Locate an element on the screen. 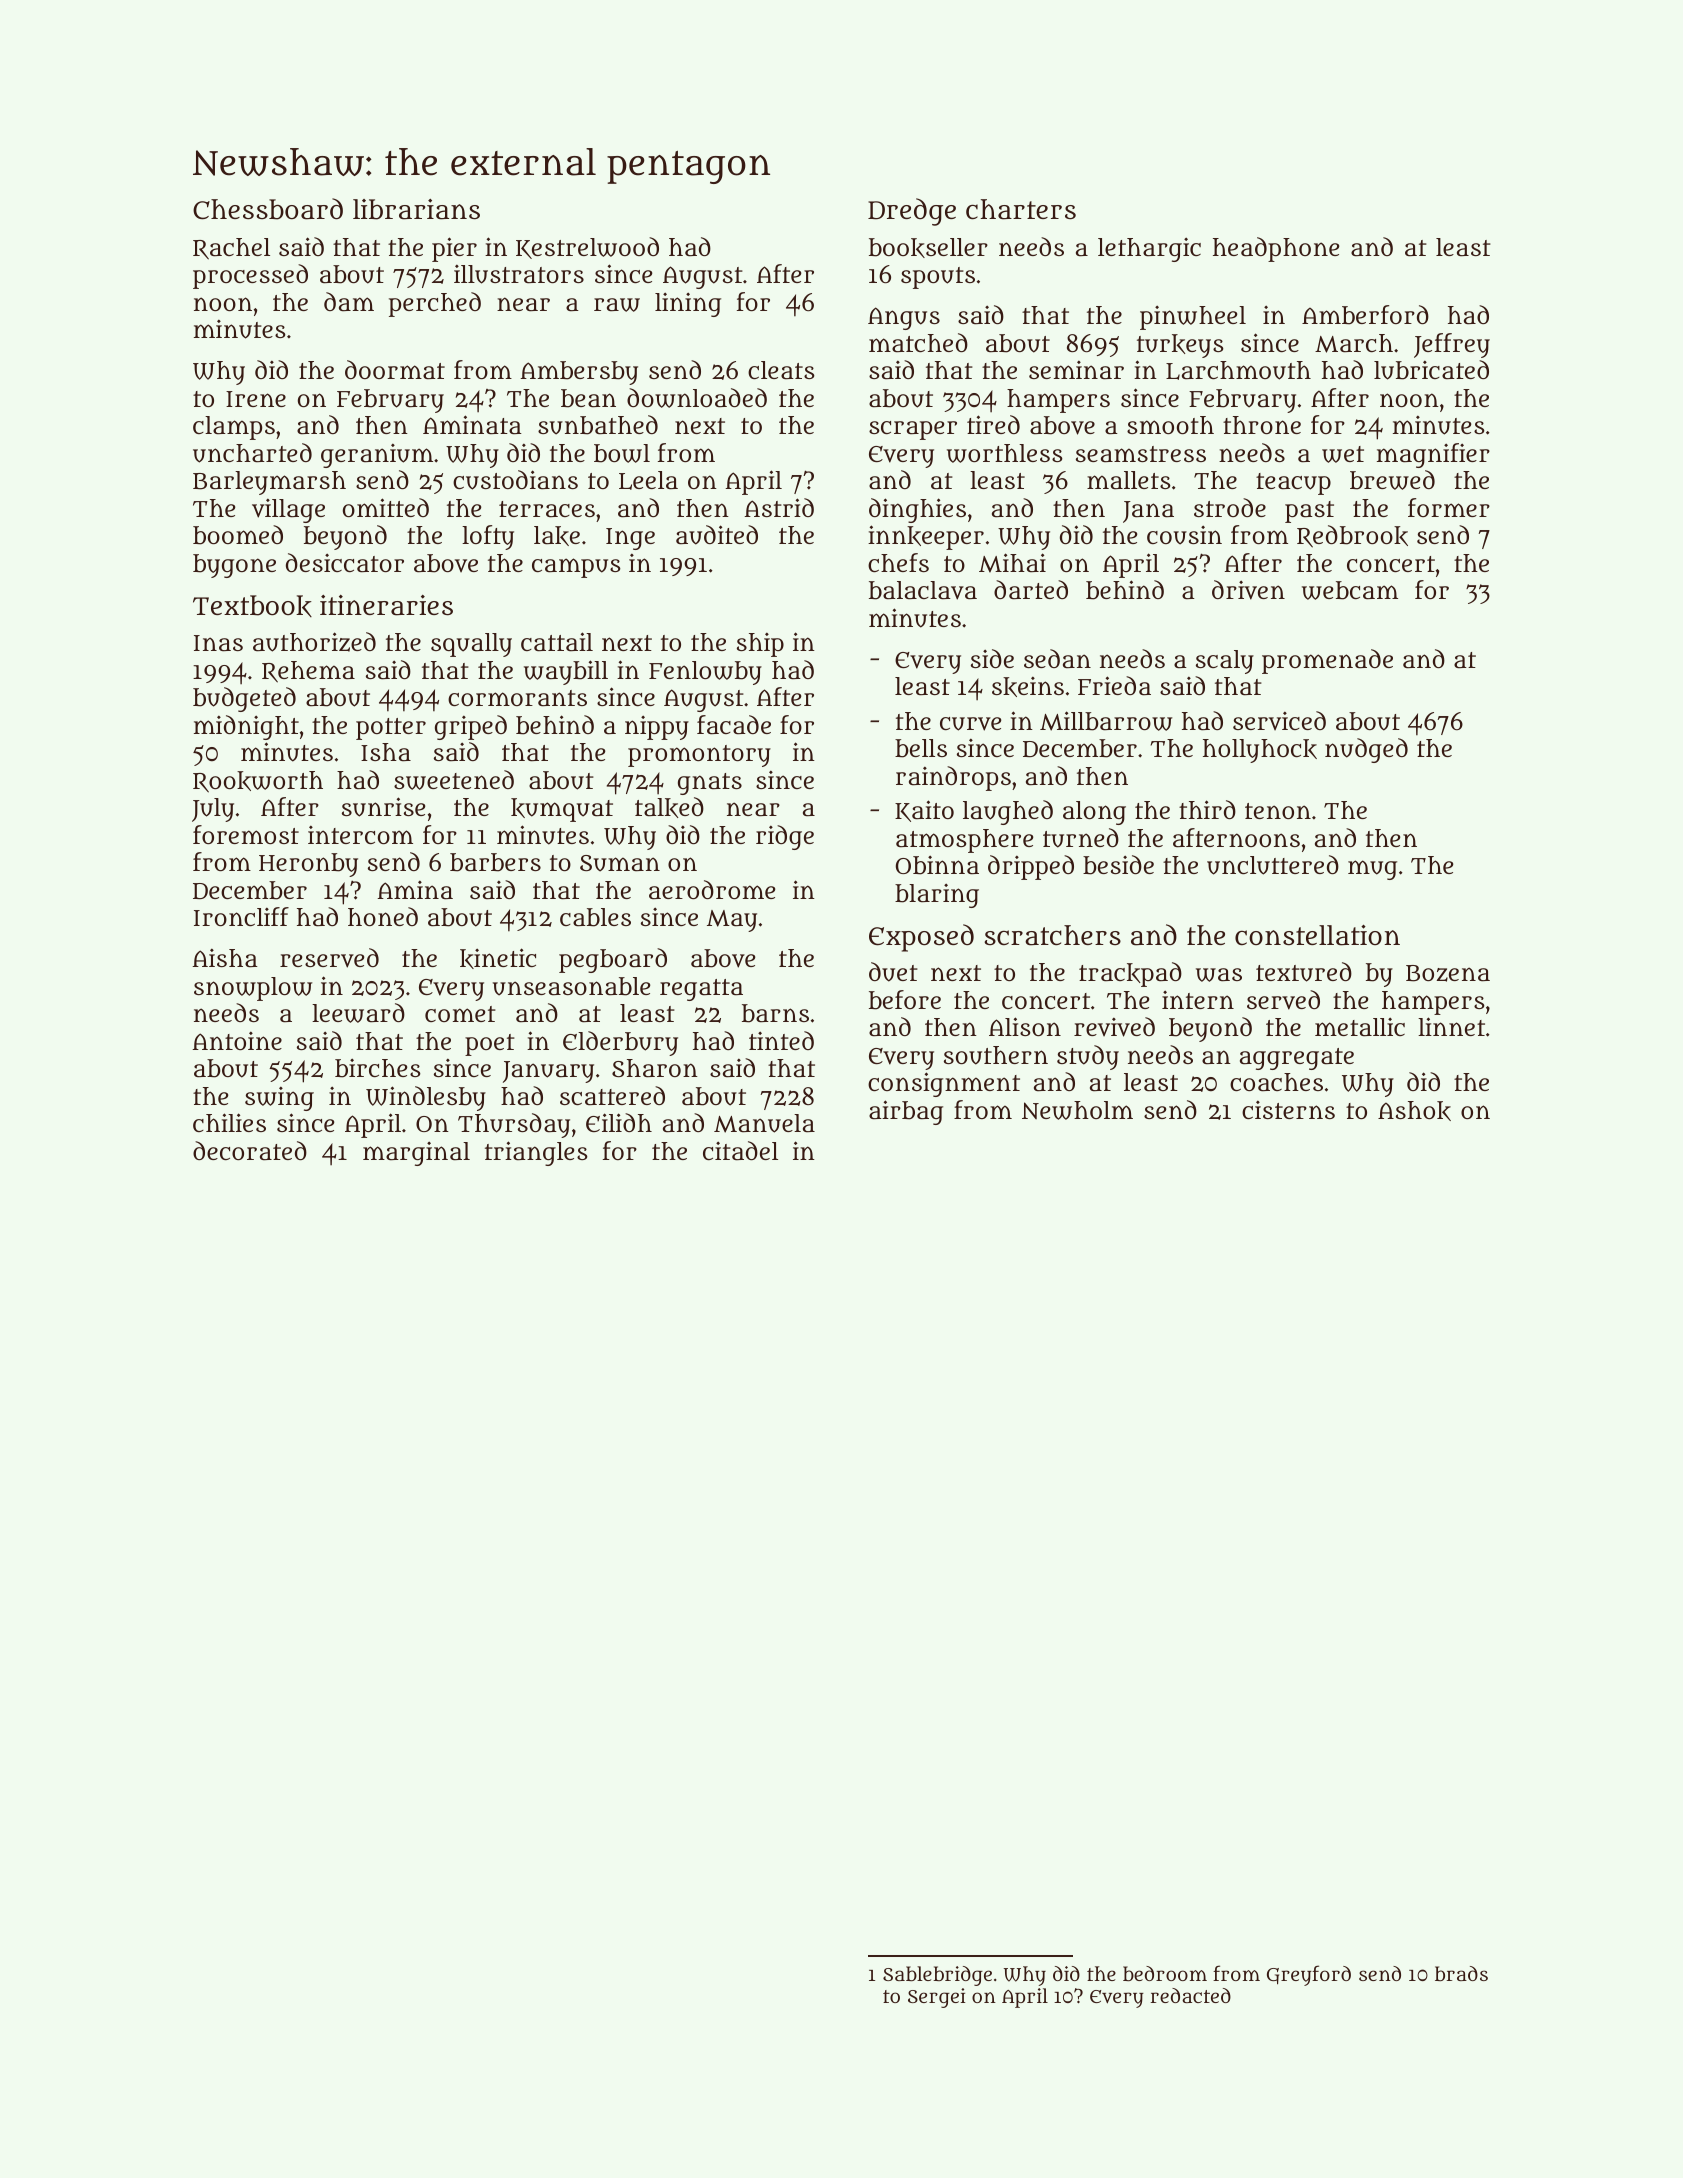 This screenshot has height=2178, width=1683. citadel is located at coordinates (740, 1151).
